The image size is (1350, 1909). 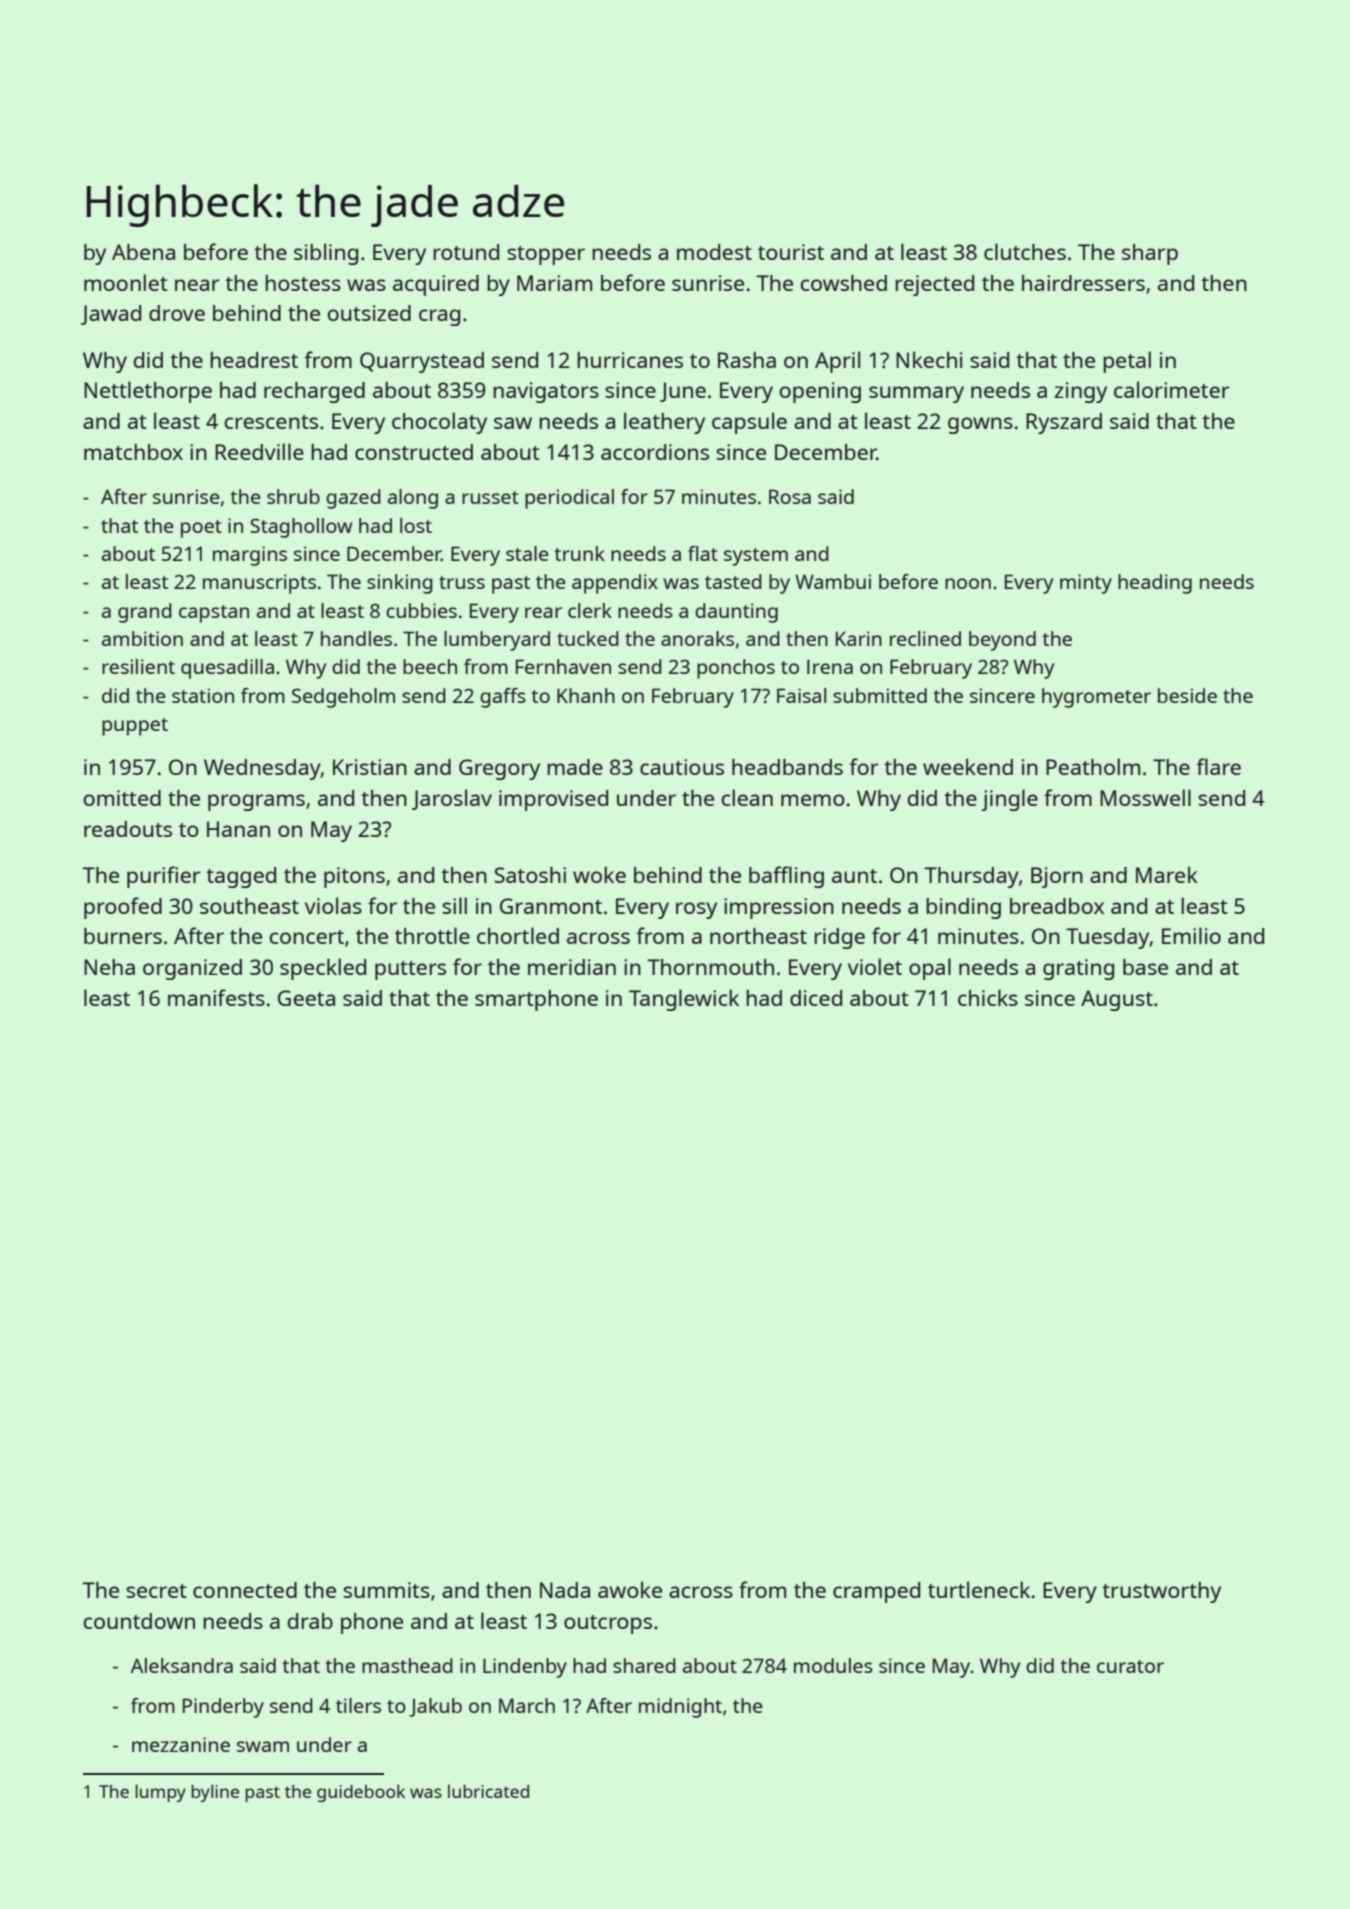 I want to click on tilers, so click(x=358, y=1705).
